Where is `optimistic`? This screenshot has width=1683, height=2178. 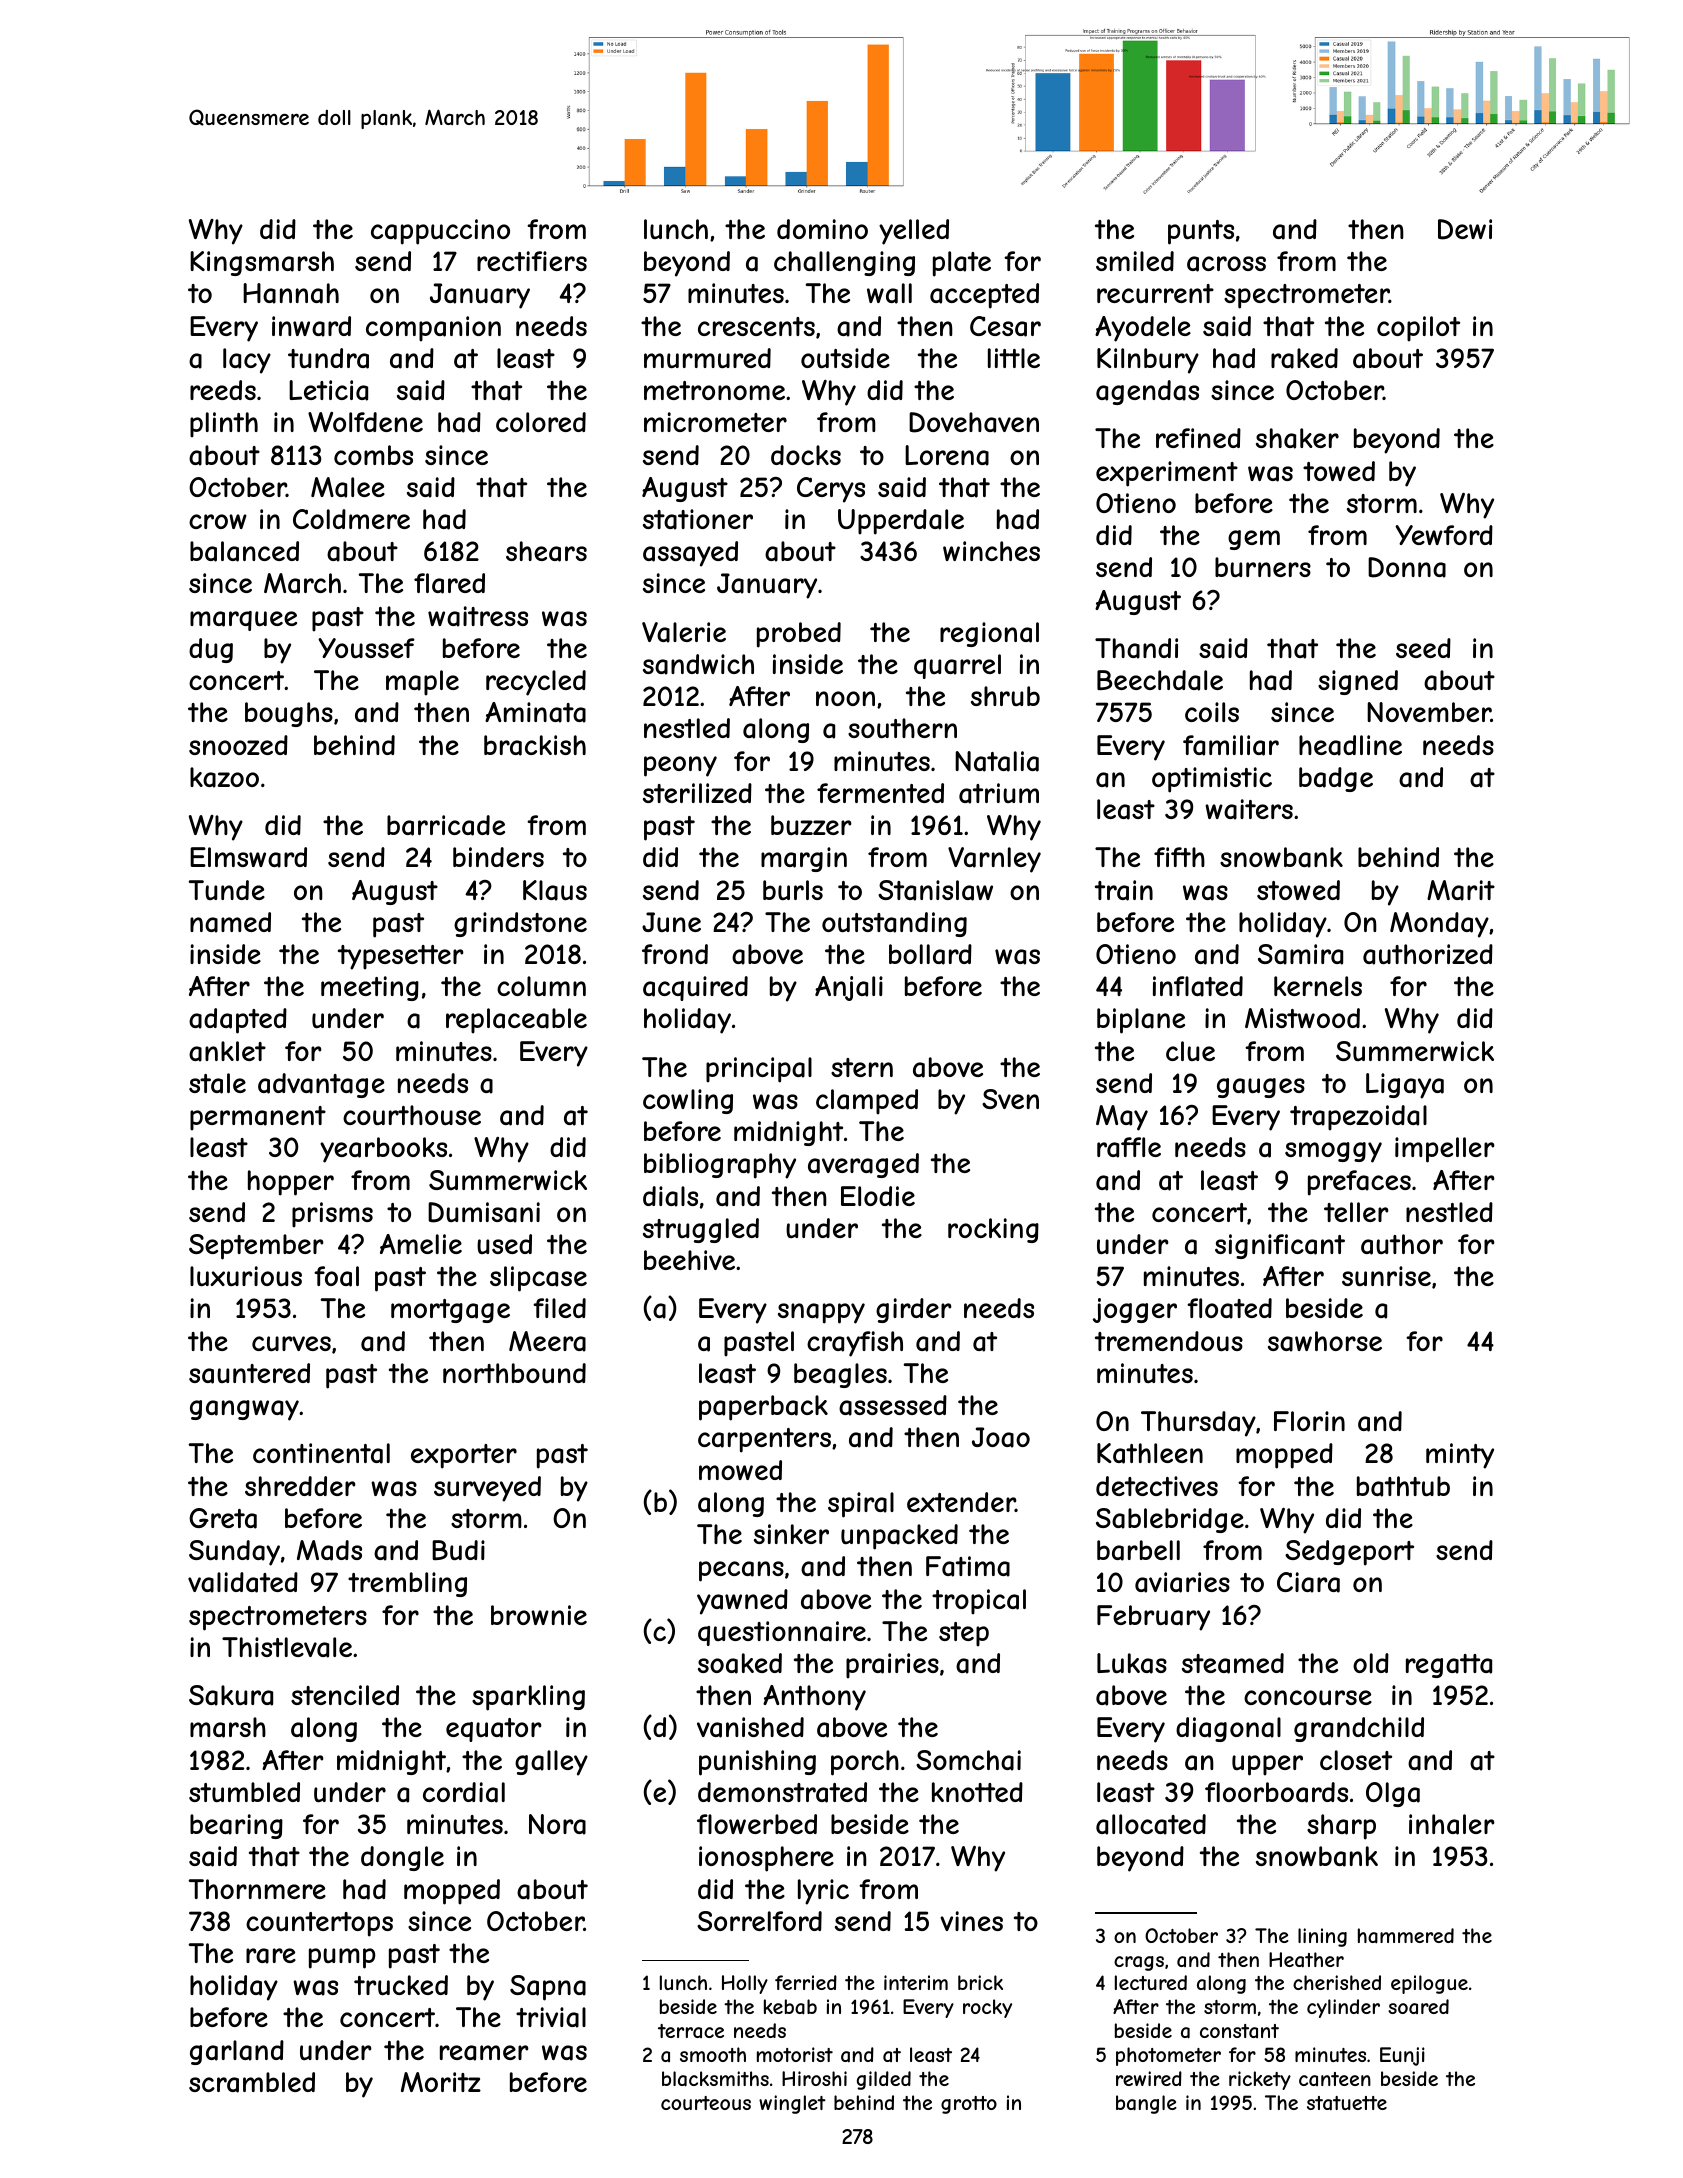
optimistic is located at coordinates (1212, 780).
